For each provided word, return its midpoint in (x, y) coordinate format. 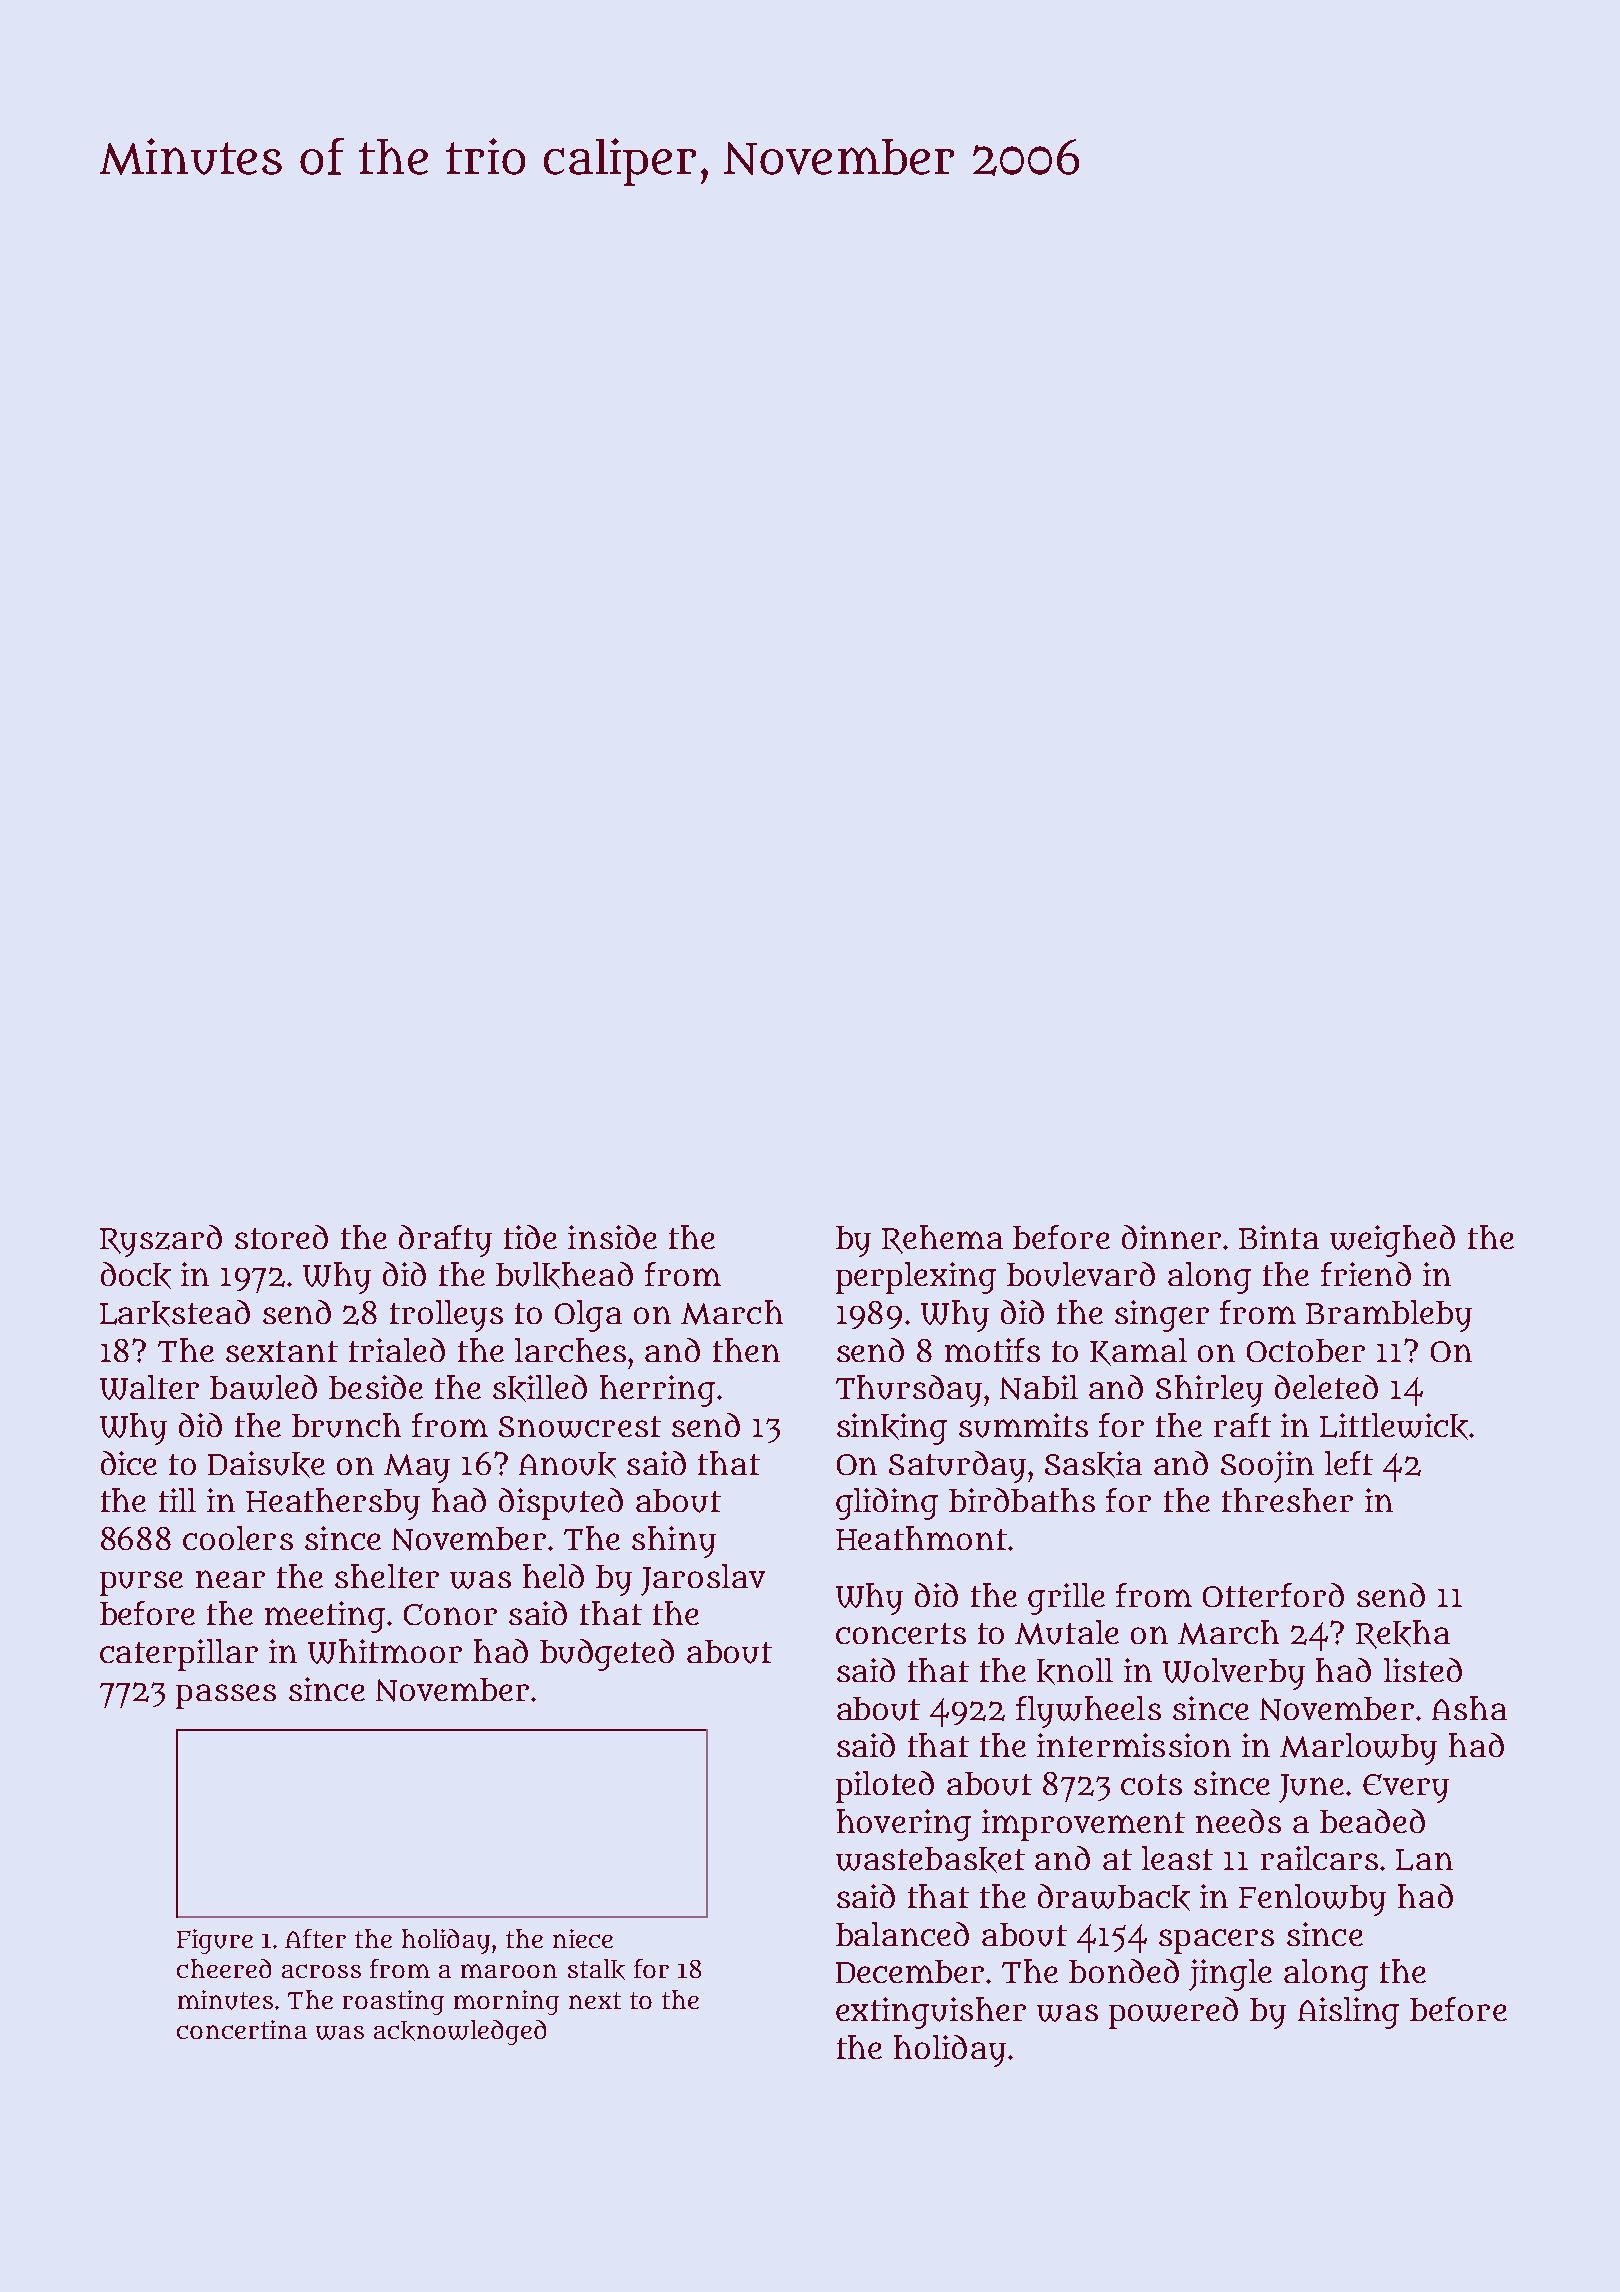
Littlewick (1394, 1426)
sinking (892, 1429)
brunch (346, 1425)
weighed (1392, 1241)
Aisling (1348, 2013)
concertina (242, 2029)
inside (612, 1237)
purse (141, 1583)
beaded (1372, 1821)
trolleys (446, 1316)
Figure (215, 1941)
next (595, 2000)
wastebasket (930, 1860)
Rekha (1403, 1634)
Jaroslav (703, 1580)
